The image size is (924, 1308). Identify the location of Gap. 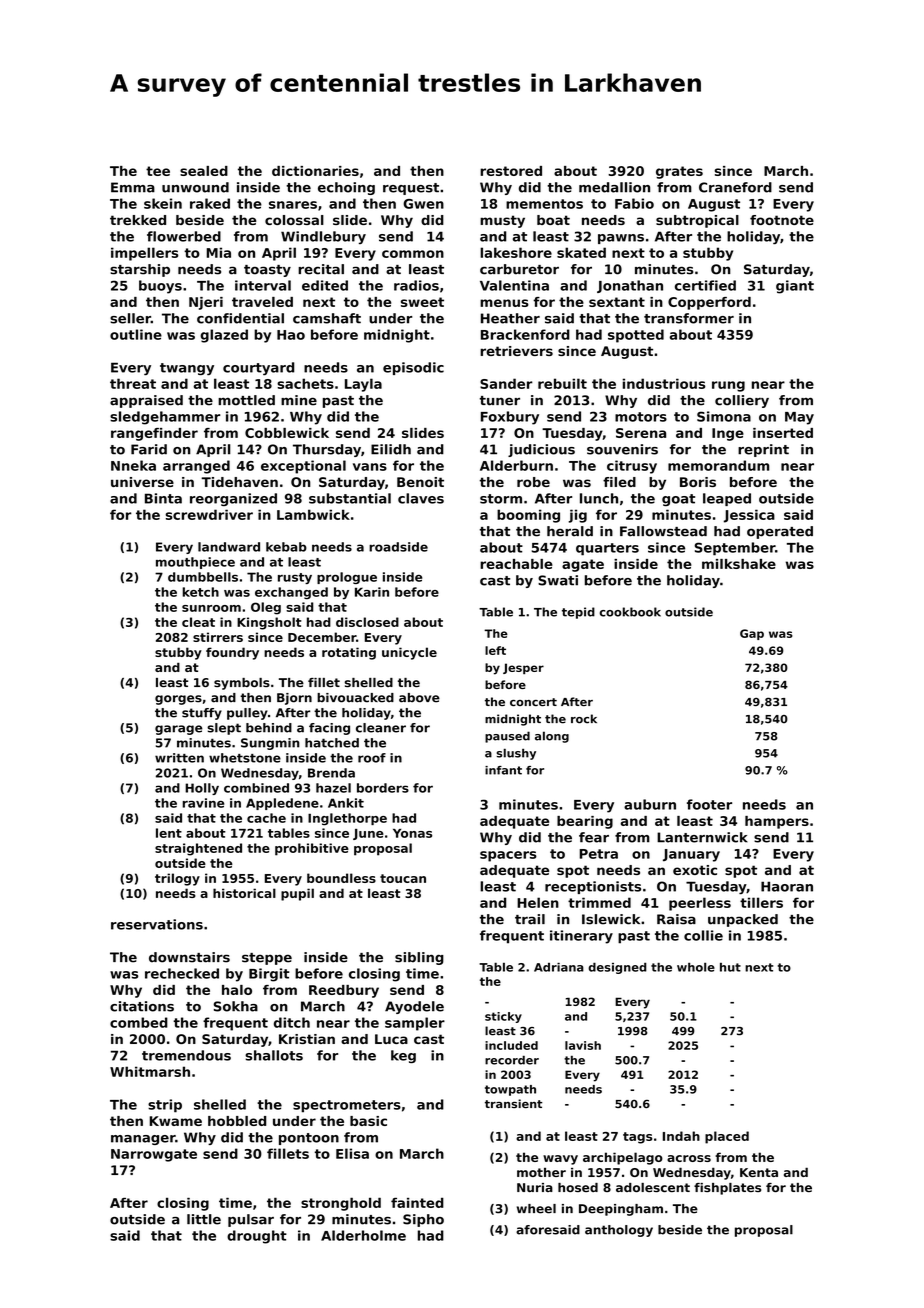
(752, 634).
